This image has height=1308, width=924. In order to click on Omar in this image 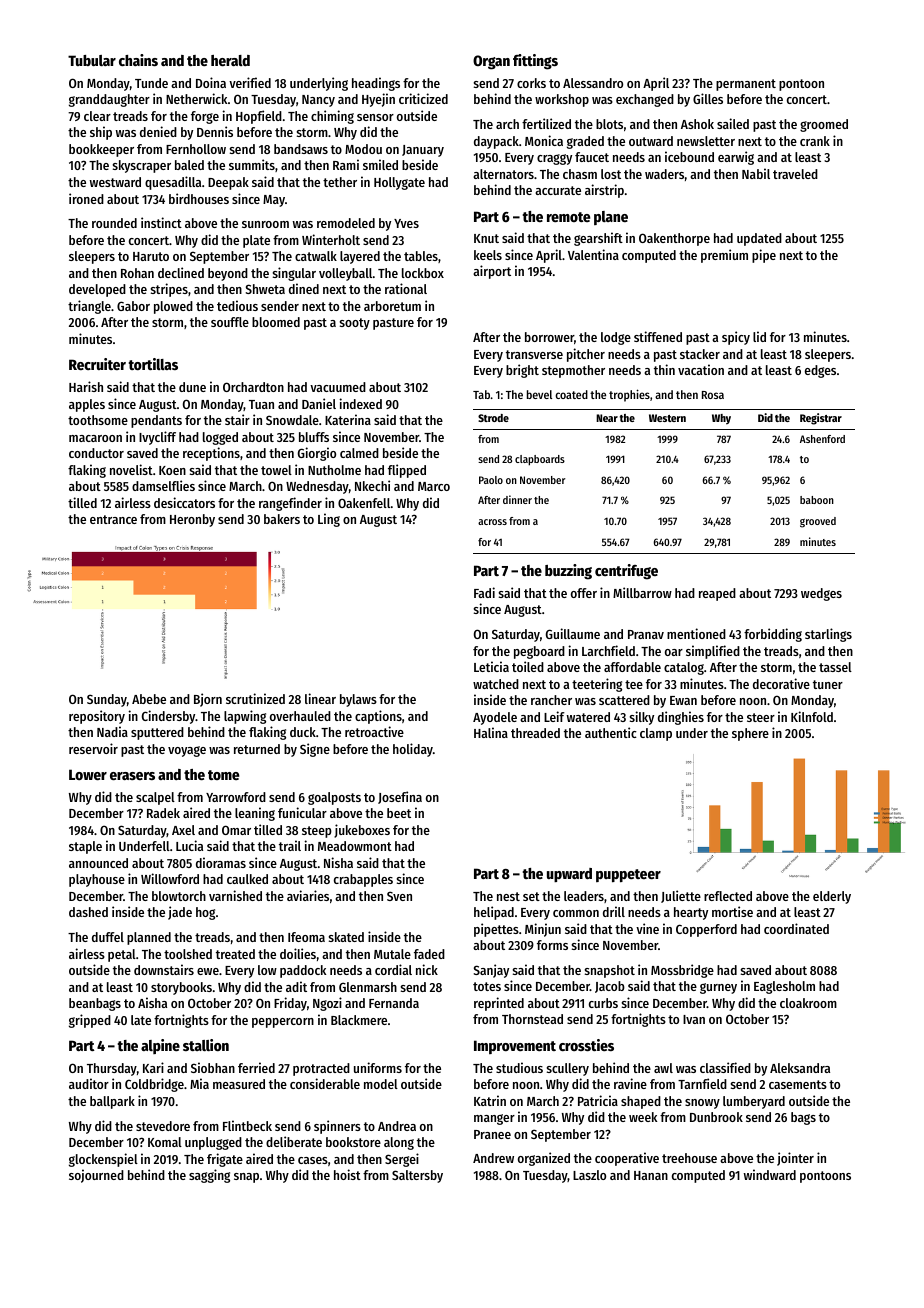, I will do `click(236, 830)`.
